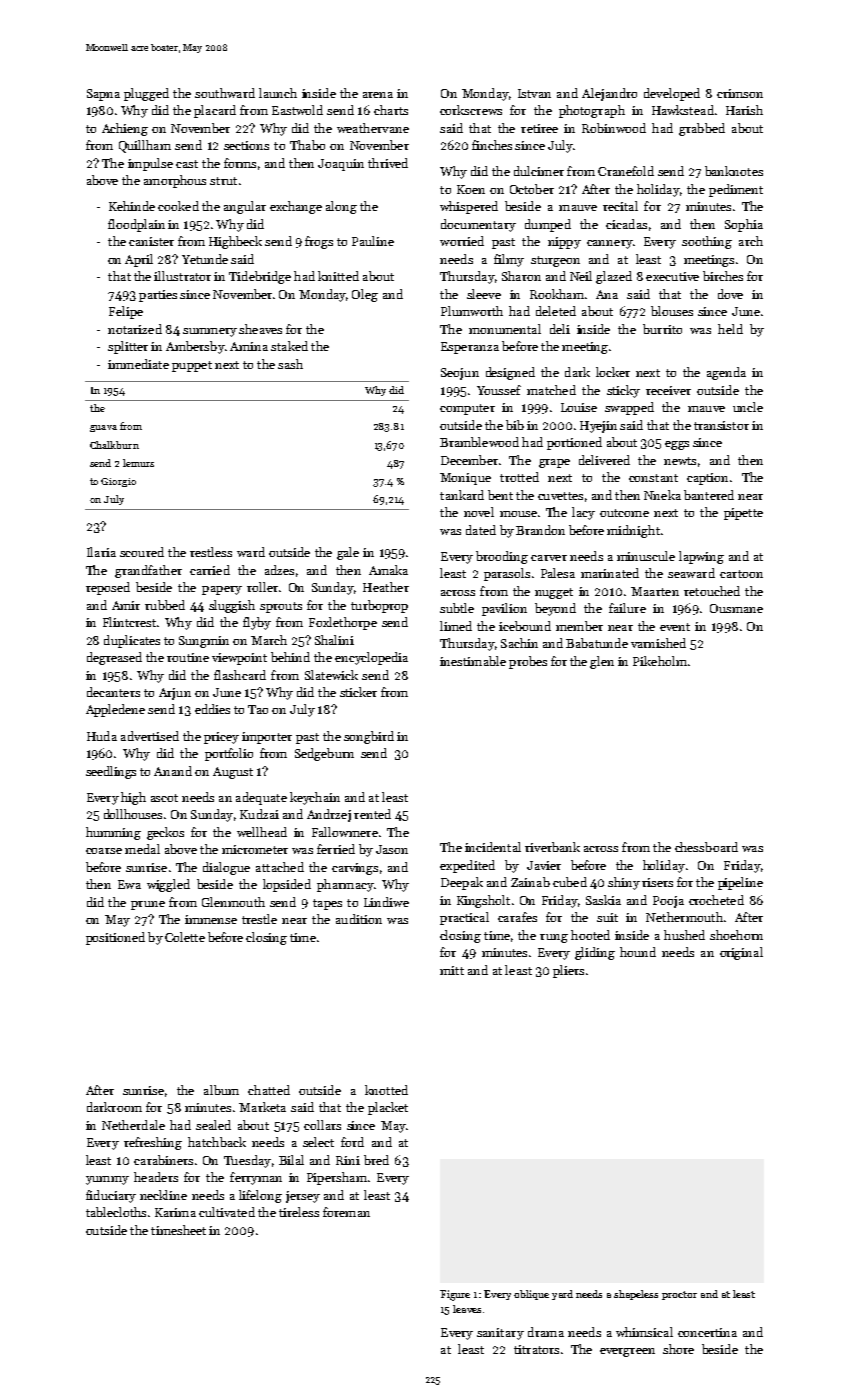 The image size is (849, 1400). What do you see at coordinates (388, 1108) in the screenshot?
I see `placket` at bounding box center [388, 1108].
